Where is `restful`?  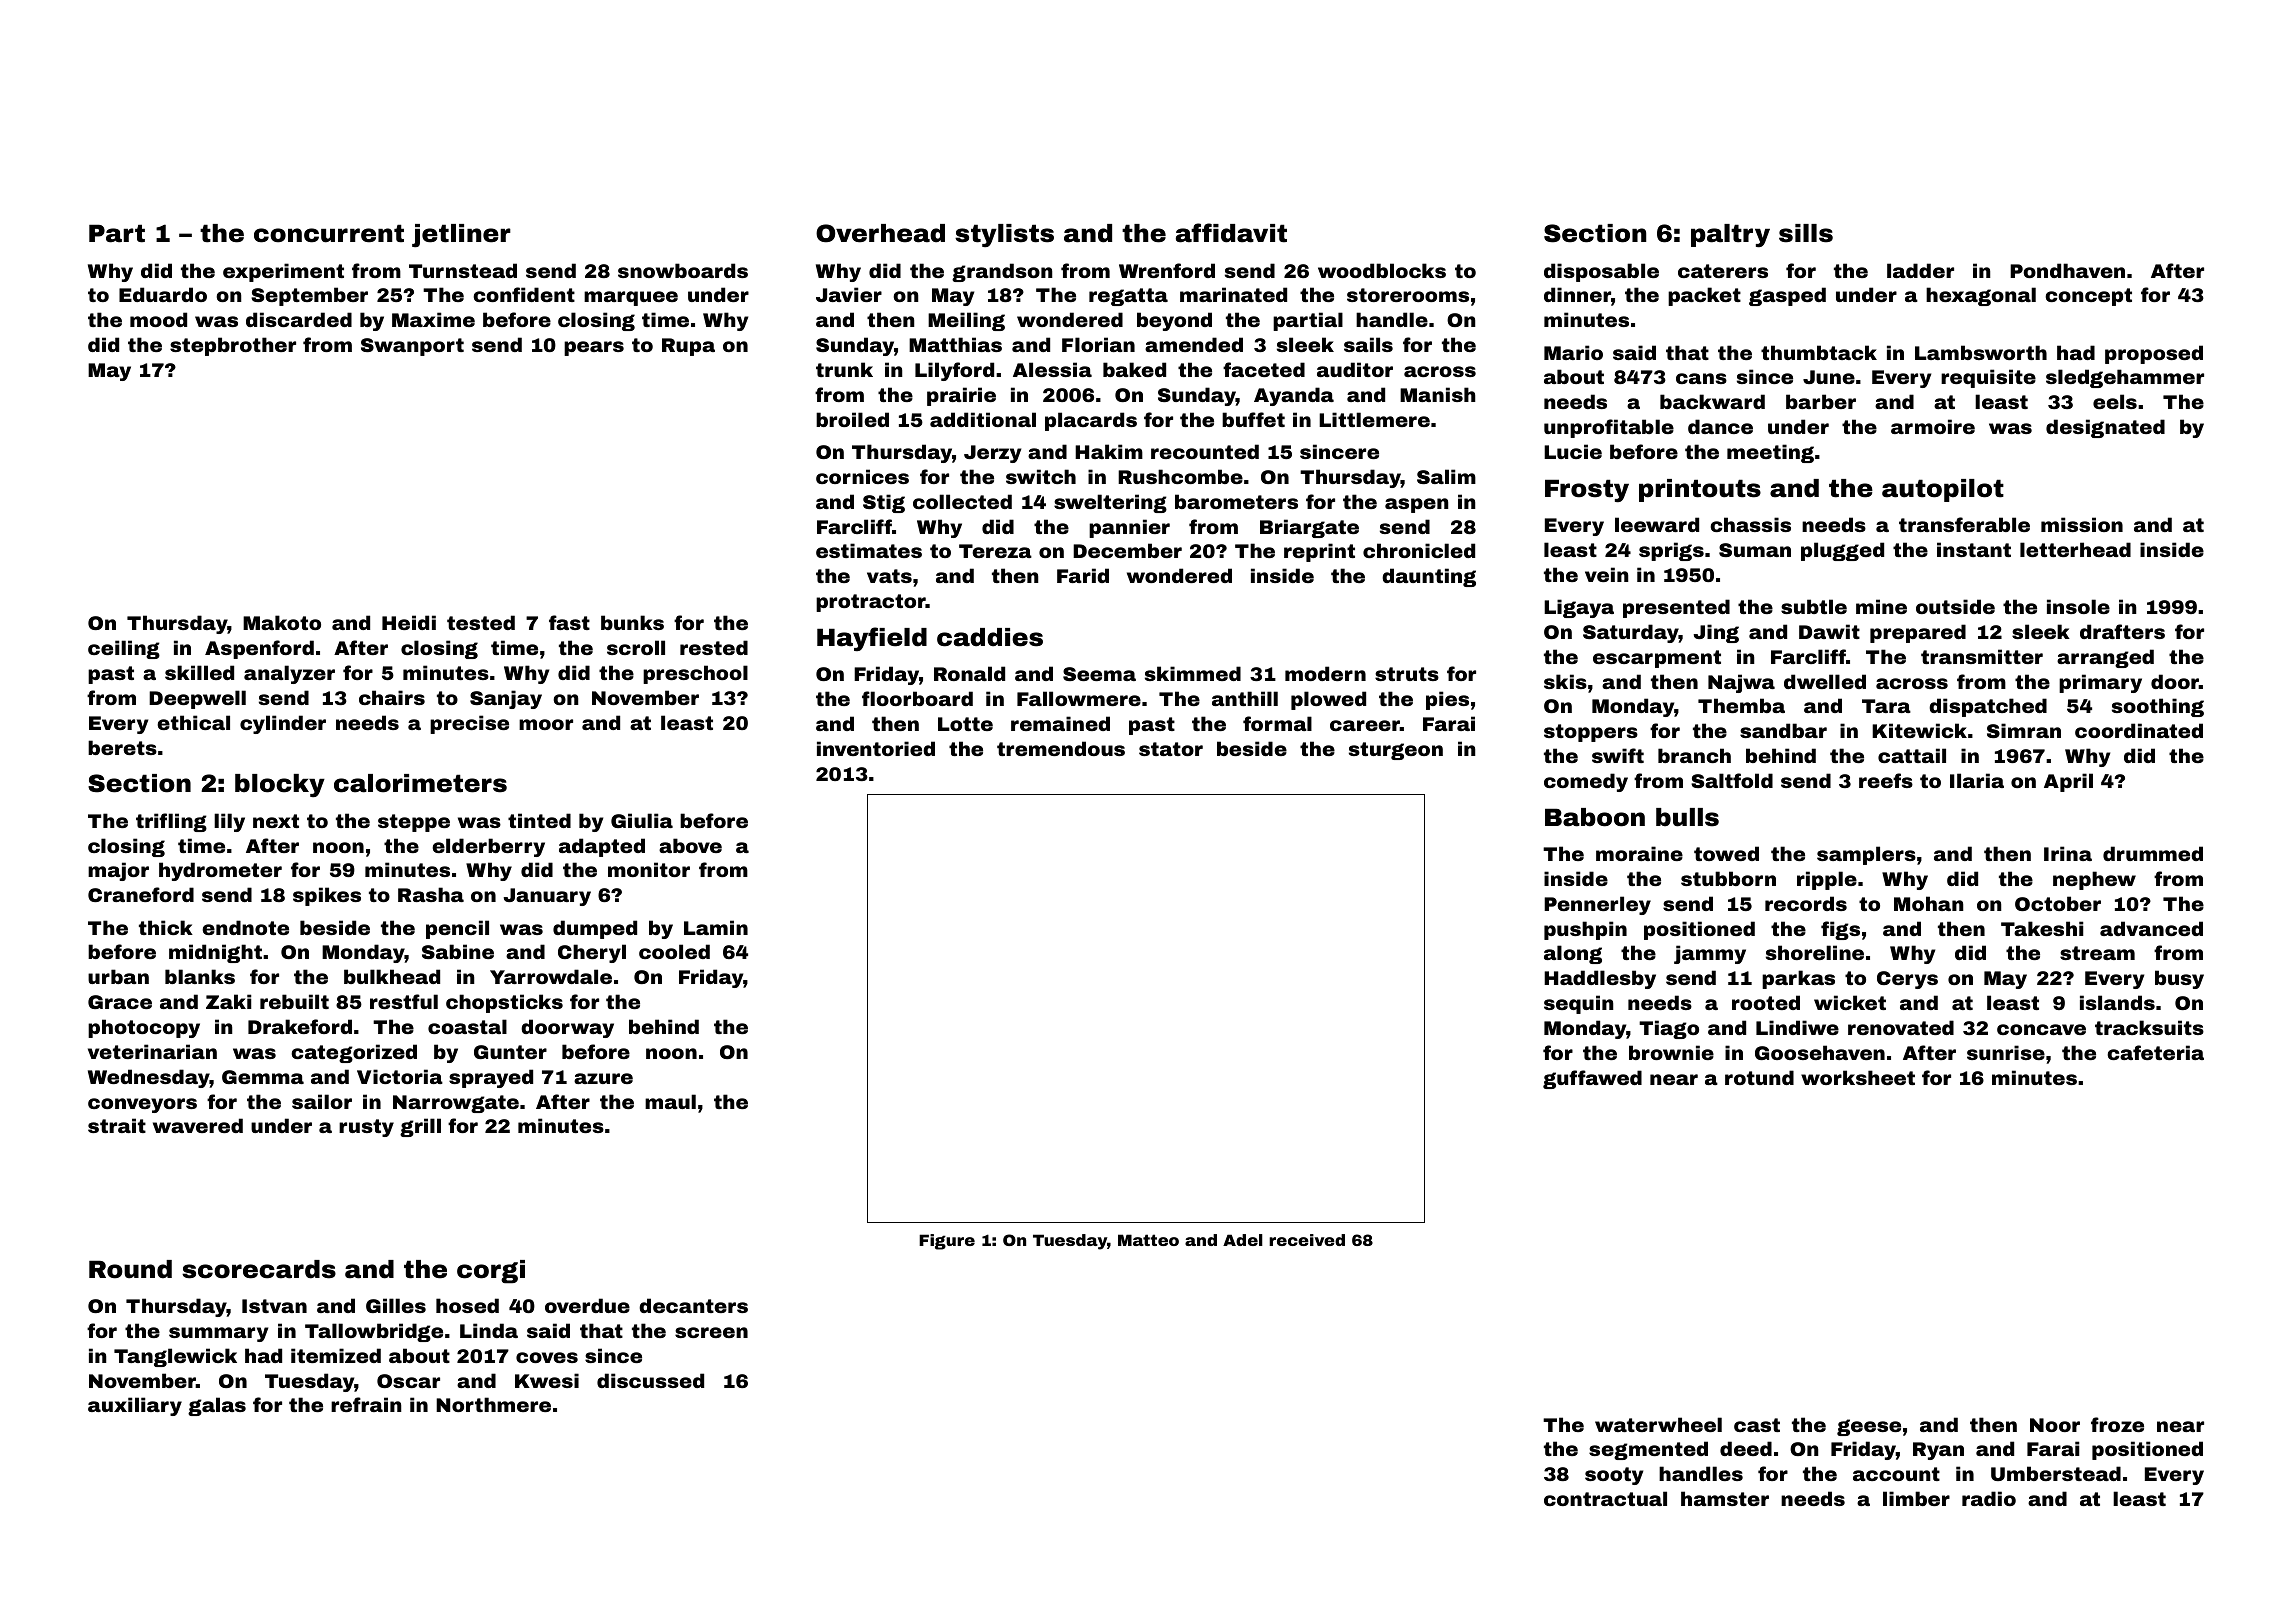
restful is located at coordinates (404, 1001).
